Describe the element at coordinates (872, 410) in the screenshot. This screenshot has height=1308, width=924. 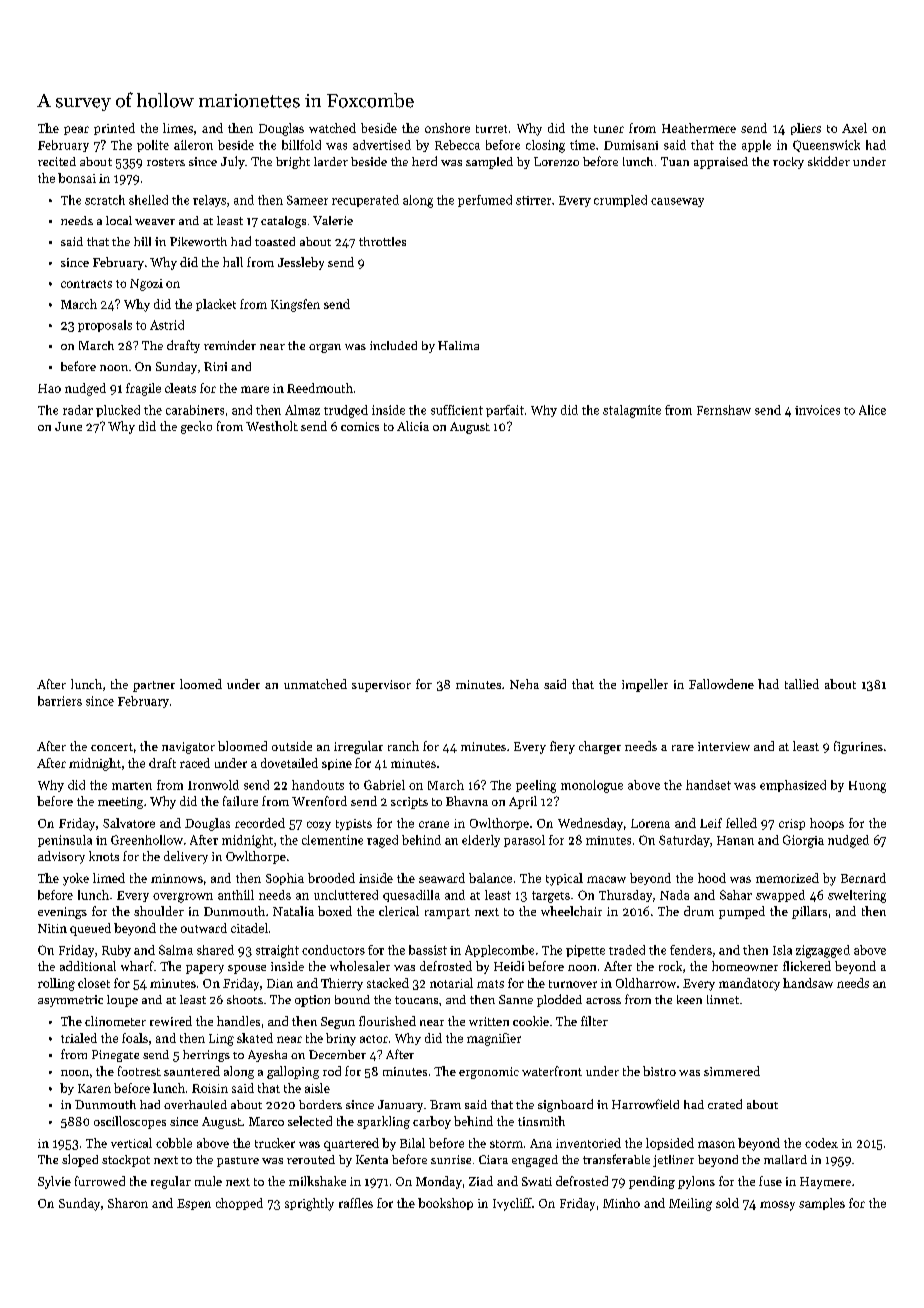
I see `Alice` at that location.
